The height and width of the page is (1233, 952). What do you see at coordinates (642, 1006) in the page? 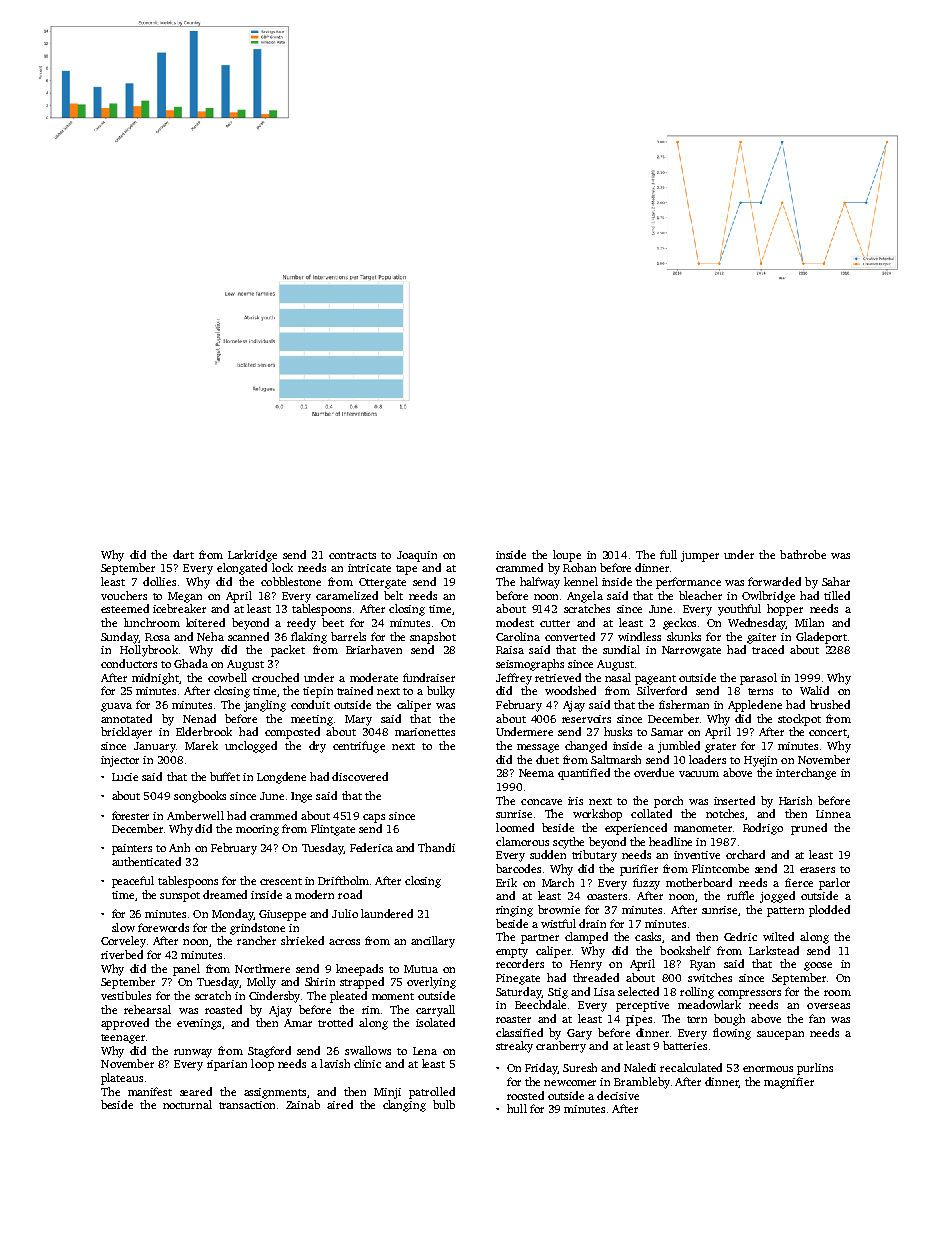
I see `perceptive` at bounding box center [642, 1006].
